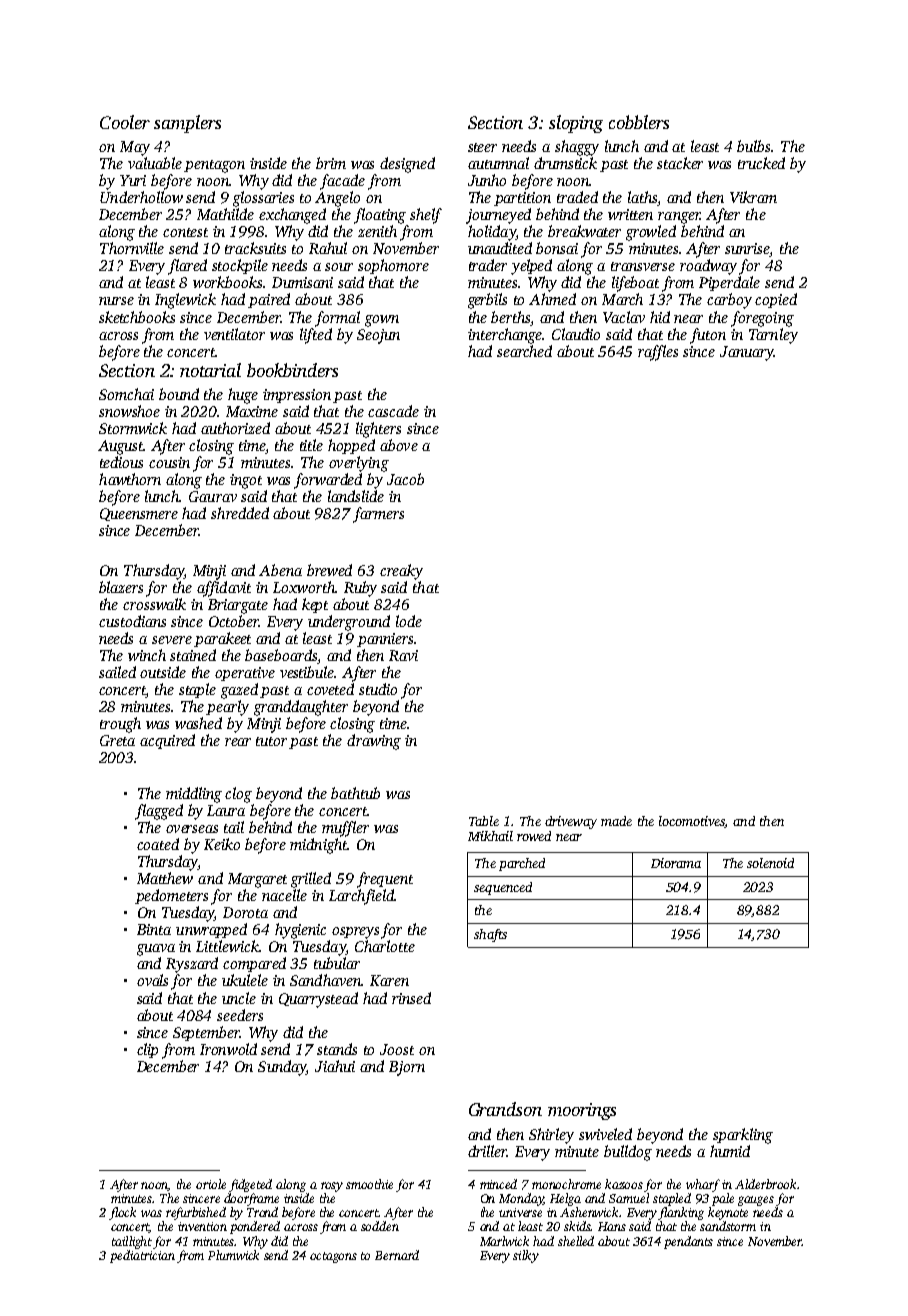  Describe the element at coordinates (133, 180) in the screenshot. I see `Yuri` at that location.
